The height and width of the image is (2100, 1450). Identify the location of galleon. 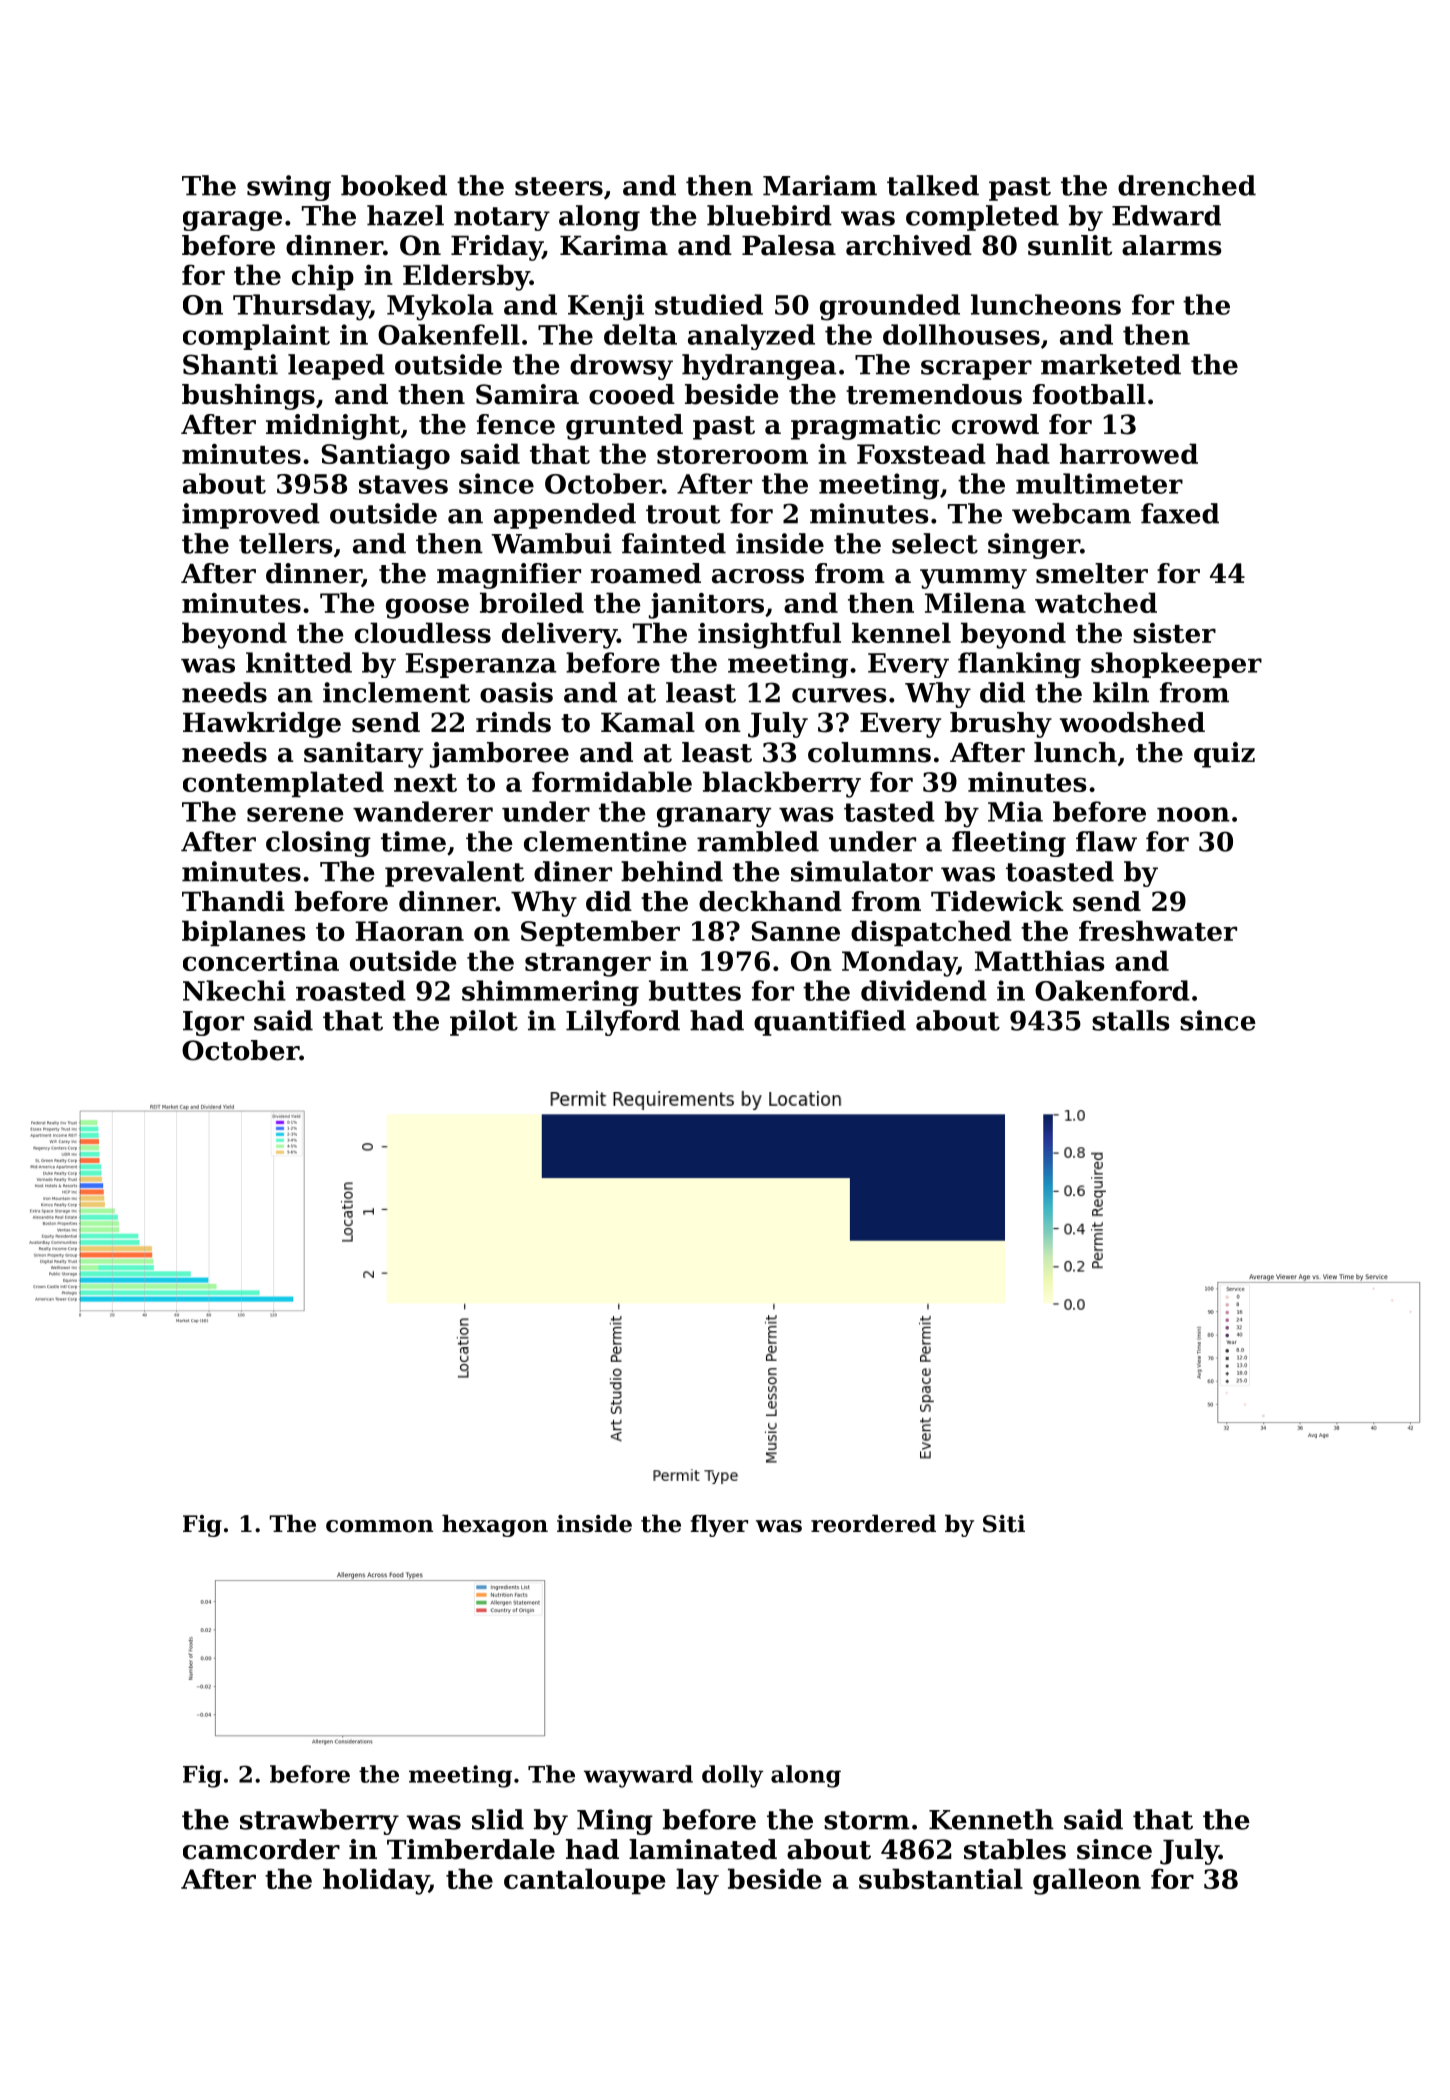
(1087, 1881).
